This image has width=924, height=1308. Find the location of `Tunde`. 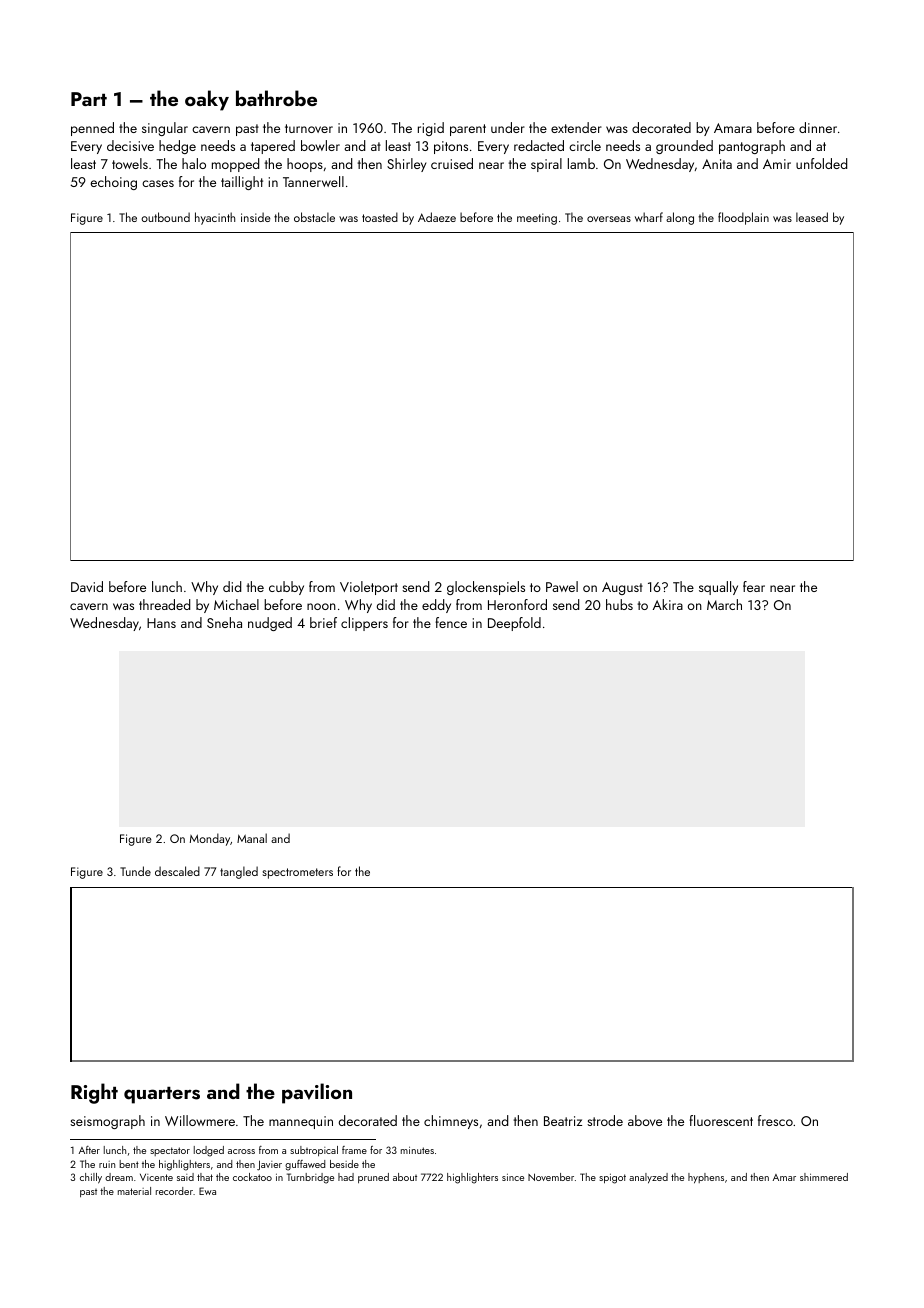

Tunde is located at coordinates (135, 871).
